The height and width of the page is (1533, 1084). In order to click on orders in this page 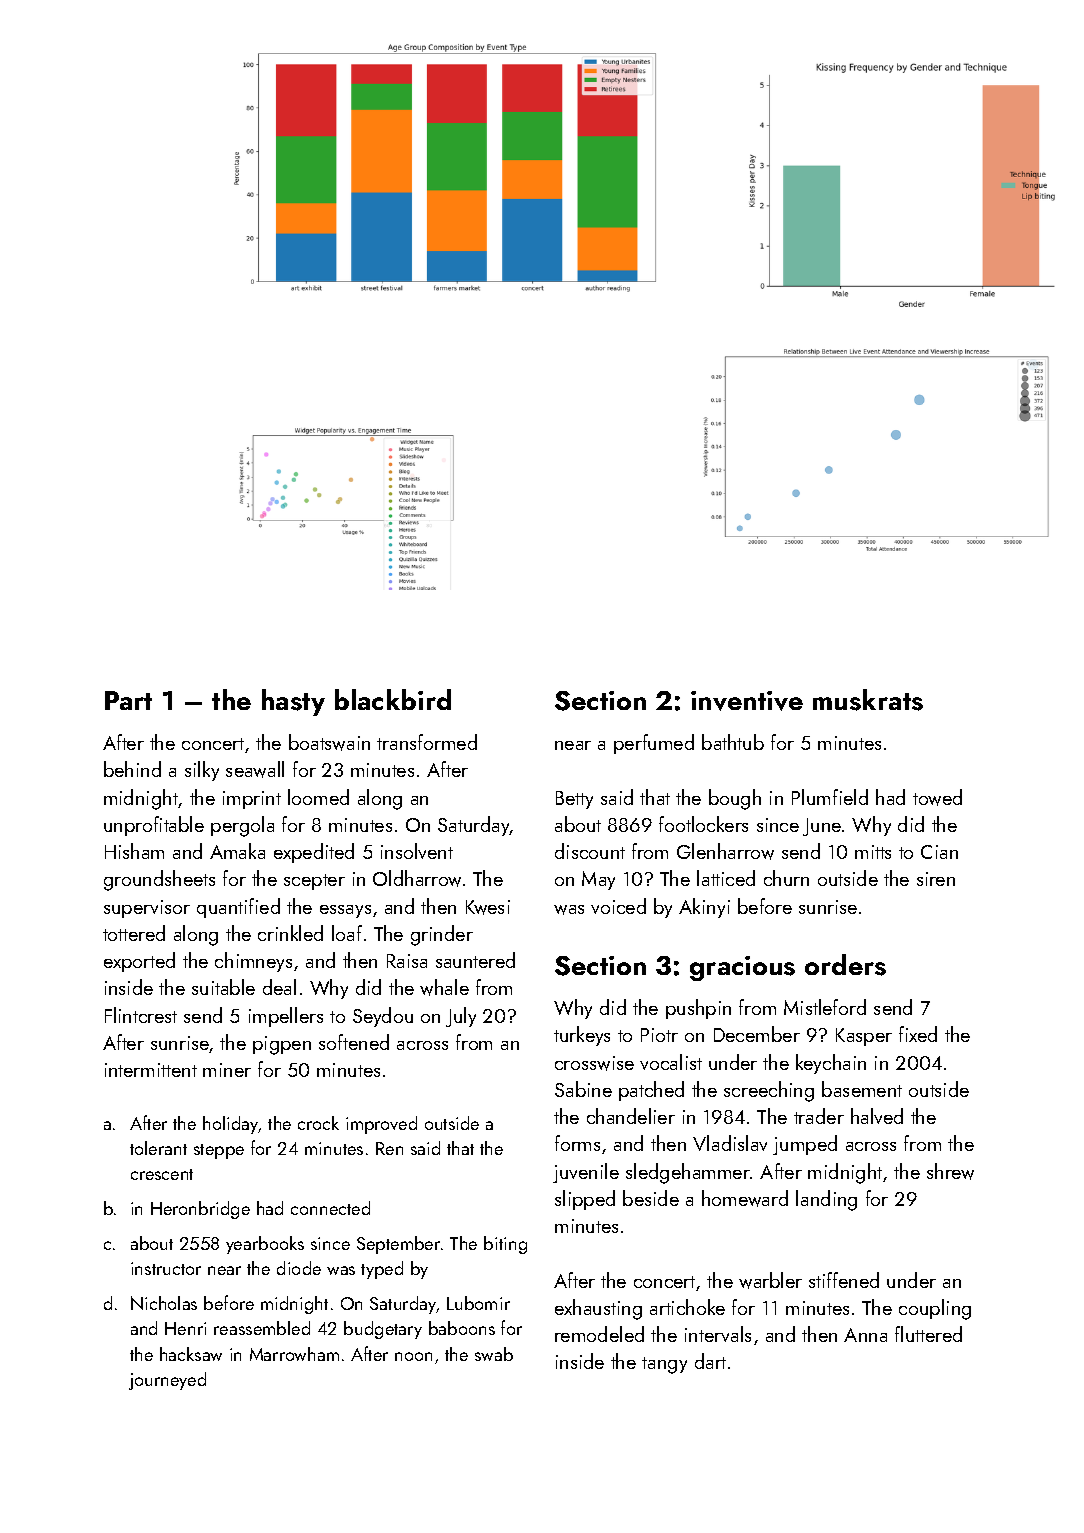, I will do `click(845, 965)`.
